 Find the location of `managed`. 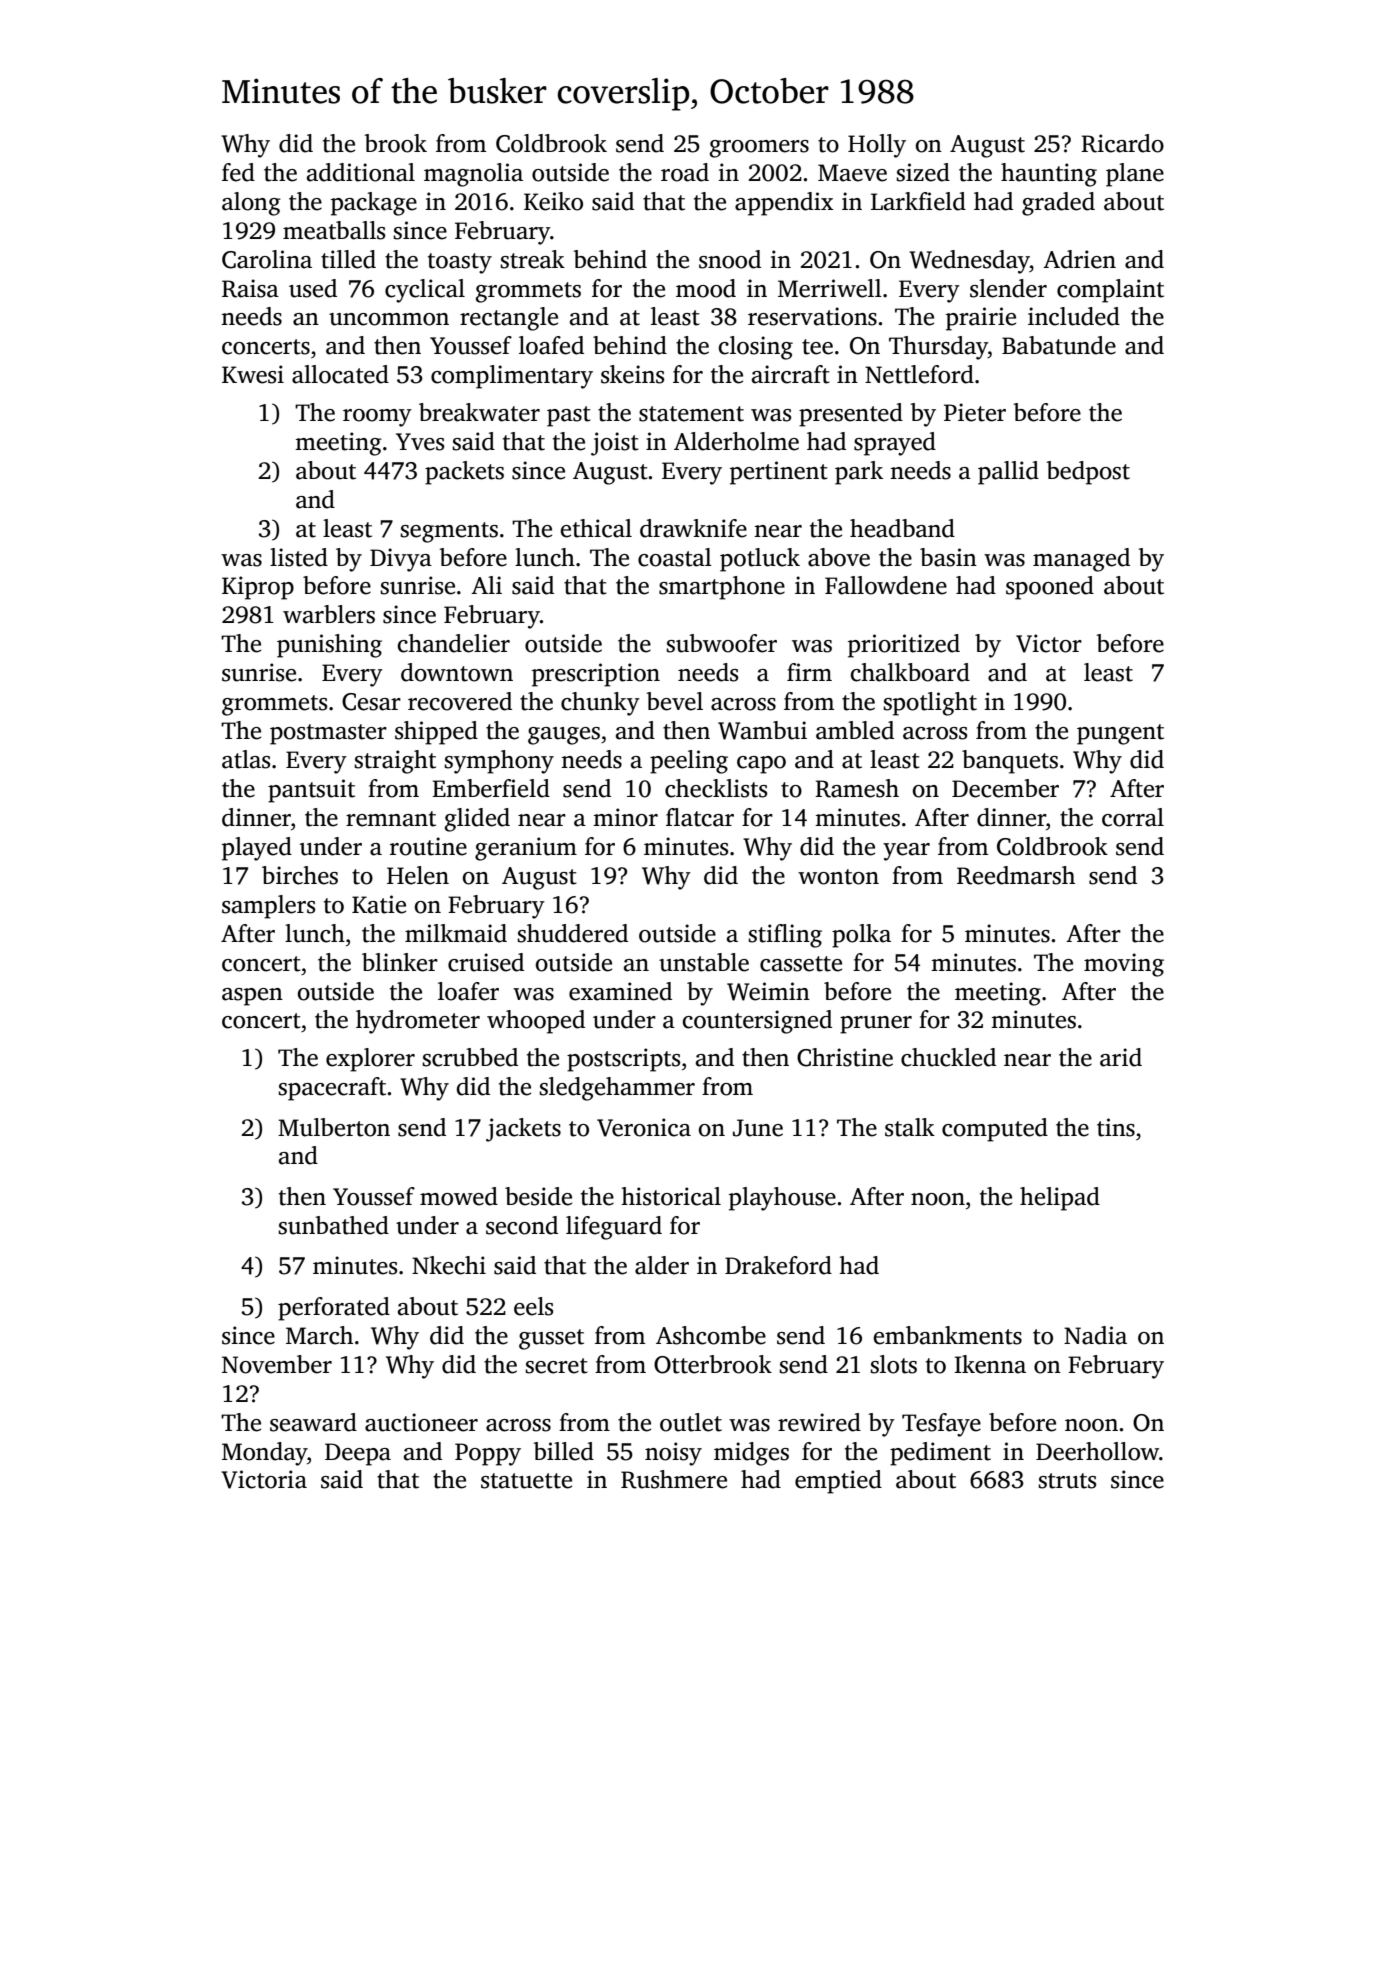

managed is located at coordinates (1081, 560).
